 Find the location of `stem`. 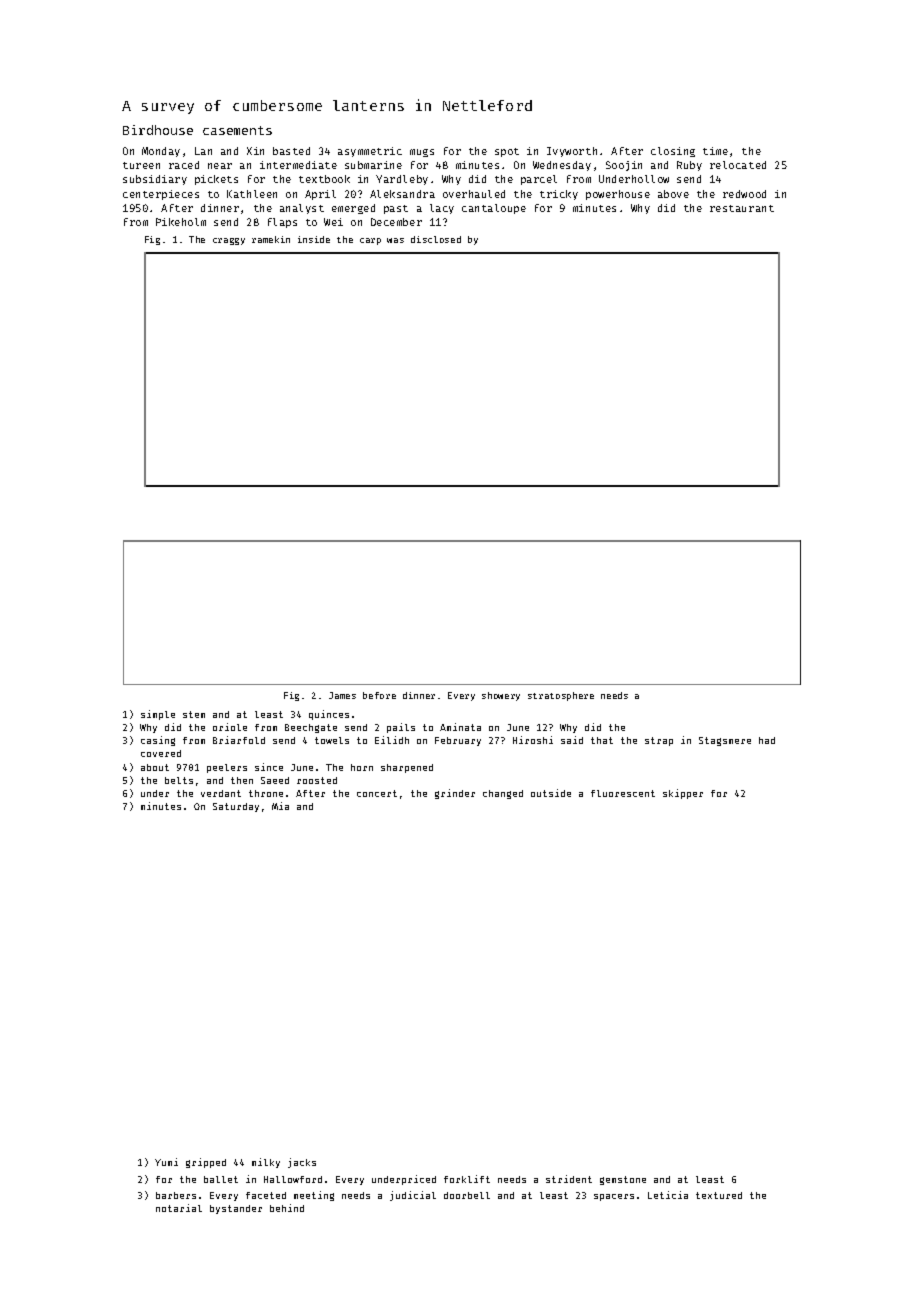

stem is located at coordinates (194, 714).
